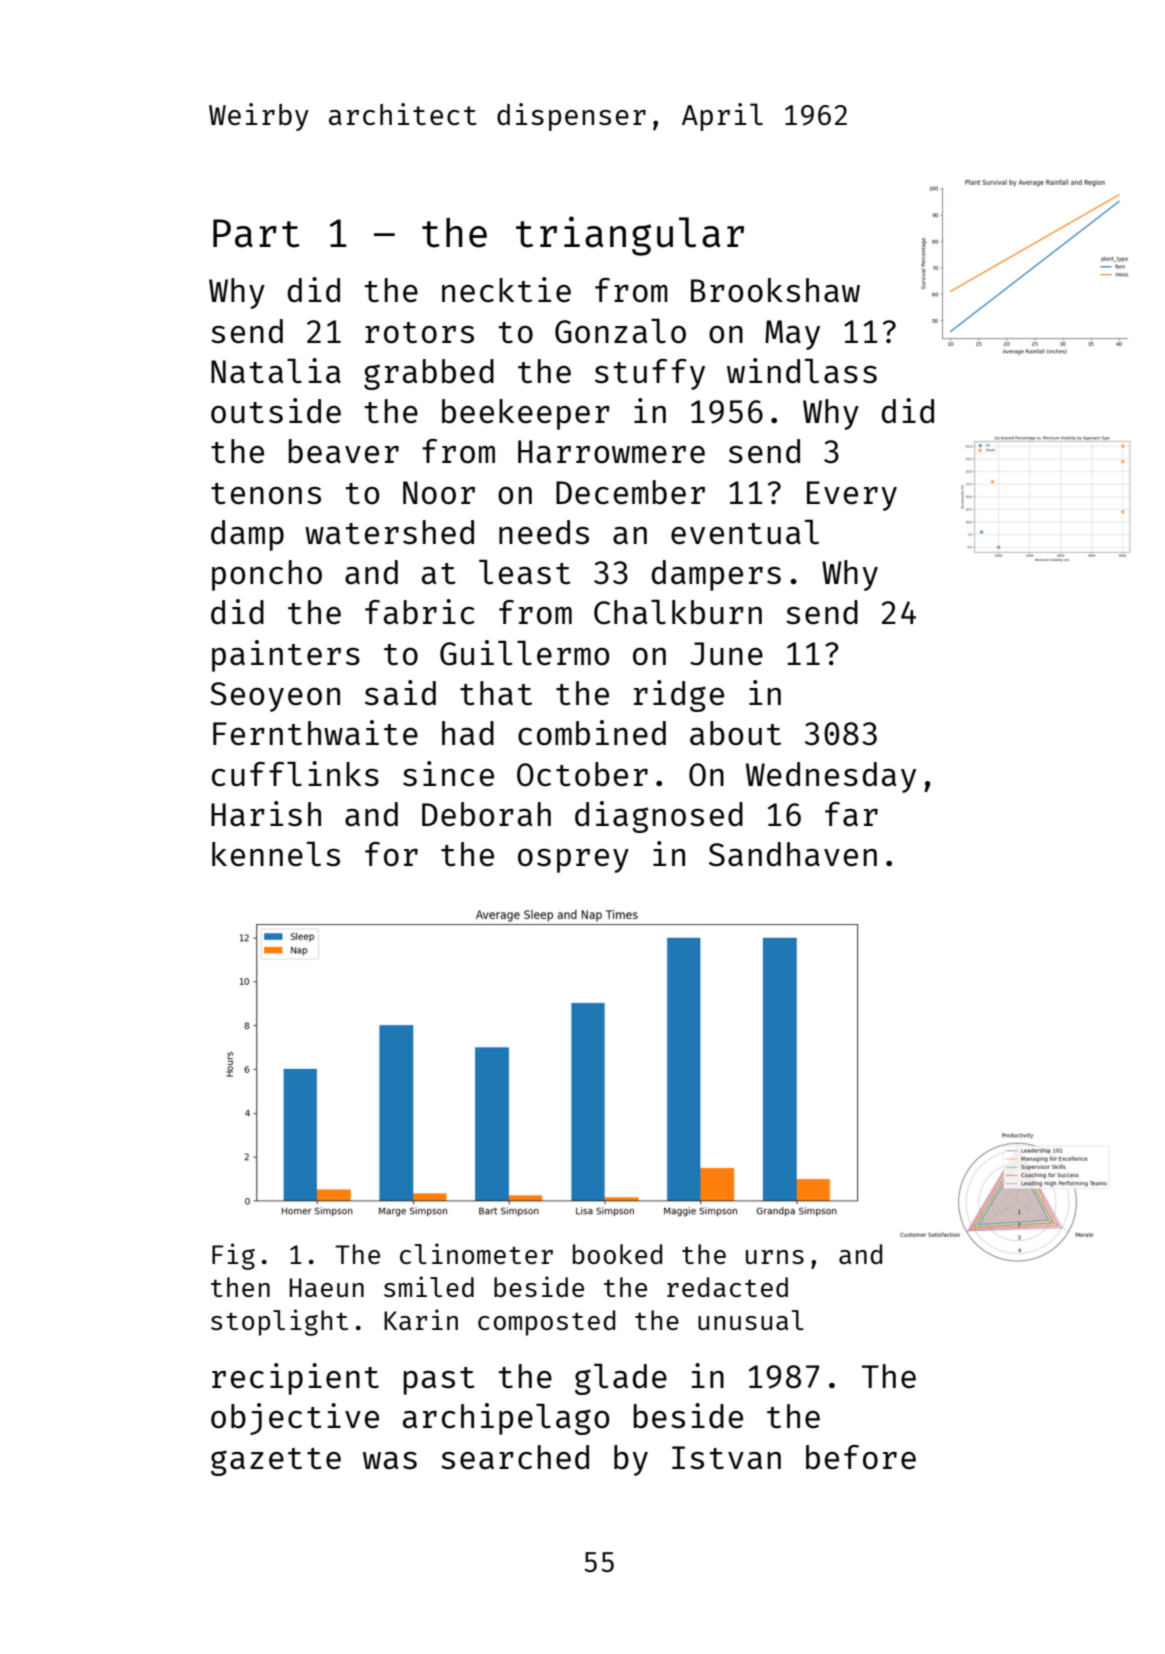 This image has width=1165, height=1654. What do you see at coordinates (525, 653) in the image?
I see `Guillermo` at bounding box center [525, 653].
